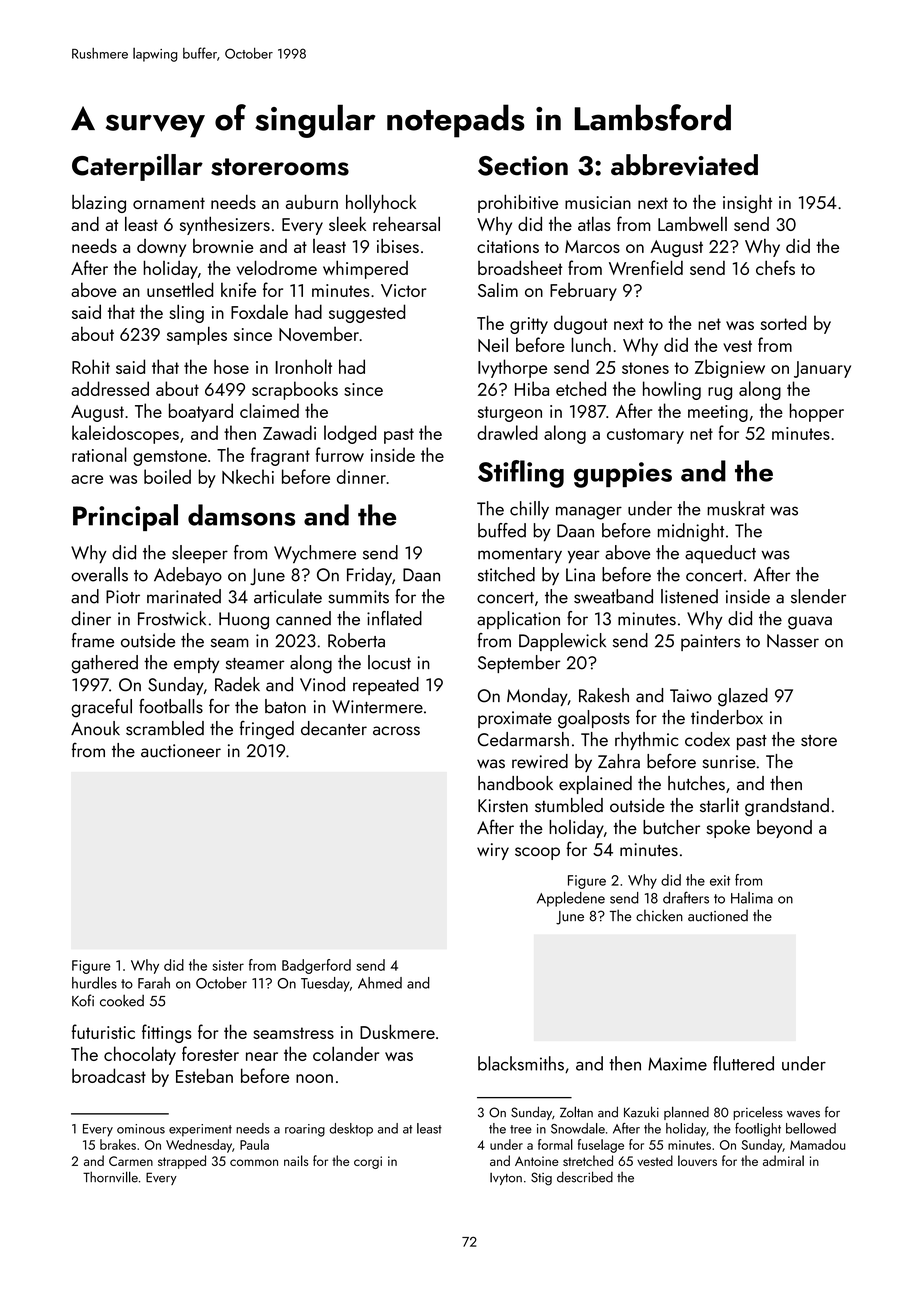 This screenshot has width=924, height=1311. Describe the element at coordinates (645, 368) in the screenshot. I see `stones` at that location.
